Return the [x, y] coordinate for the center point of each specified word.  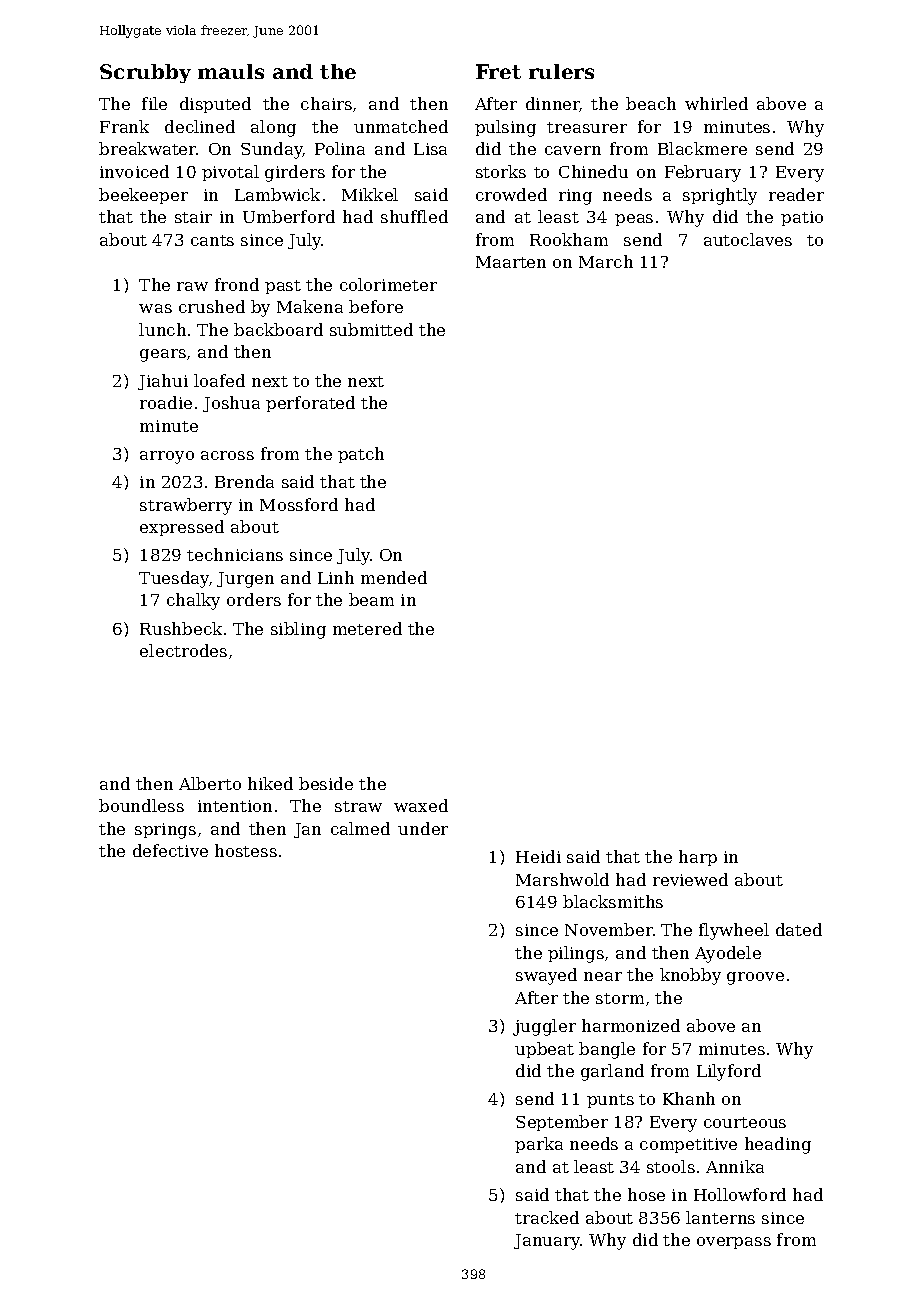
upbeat [544, 1050]
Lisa [430, 149]
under [423, 828]
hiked [270, 783]
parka [539, 1145]
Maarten [511, 262]
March [606, 261]
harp [698, 858]
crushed [212, 306]
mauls [231, 71]
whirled [716, 103]
